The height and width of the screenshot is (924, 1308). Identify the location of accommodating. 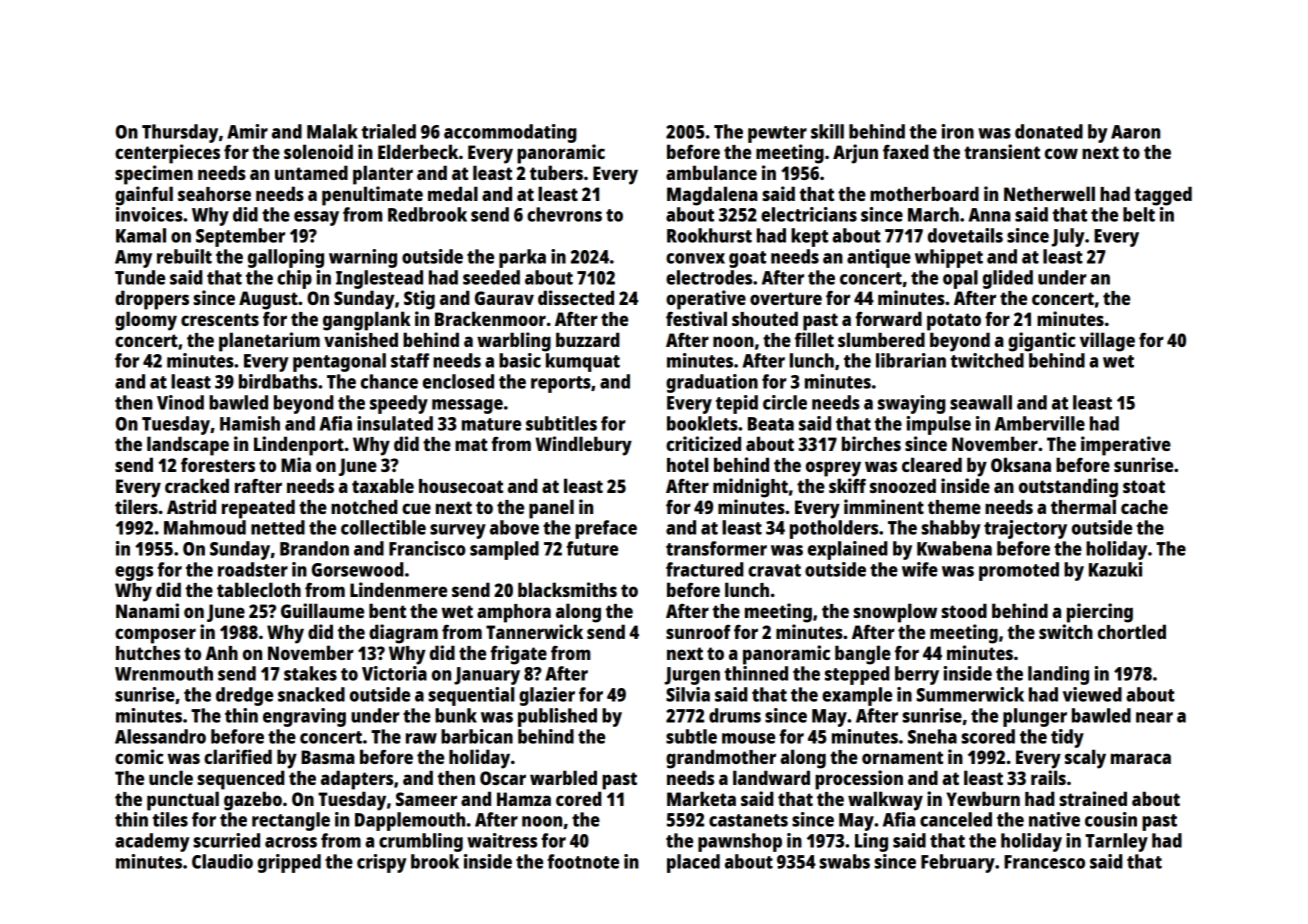
(510, 133).
